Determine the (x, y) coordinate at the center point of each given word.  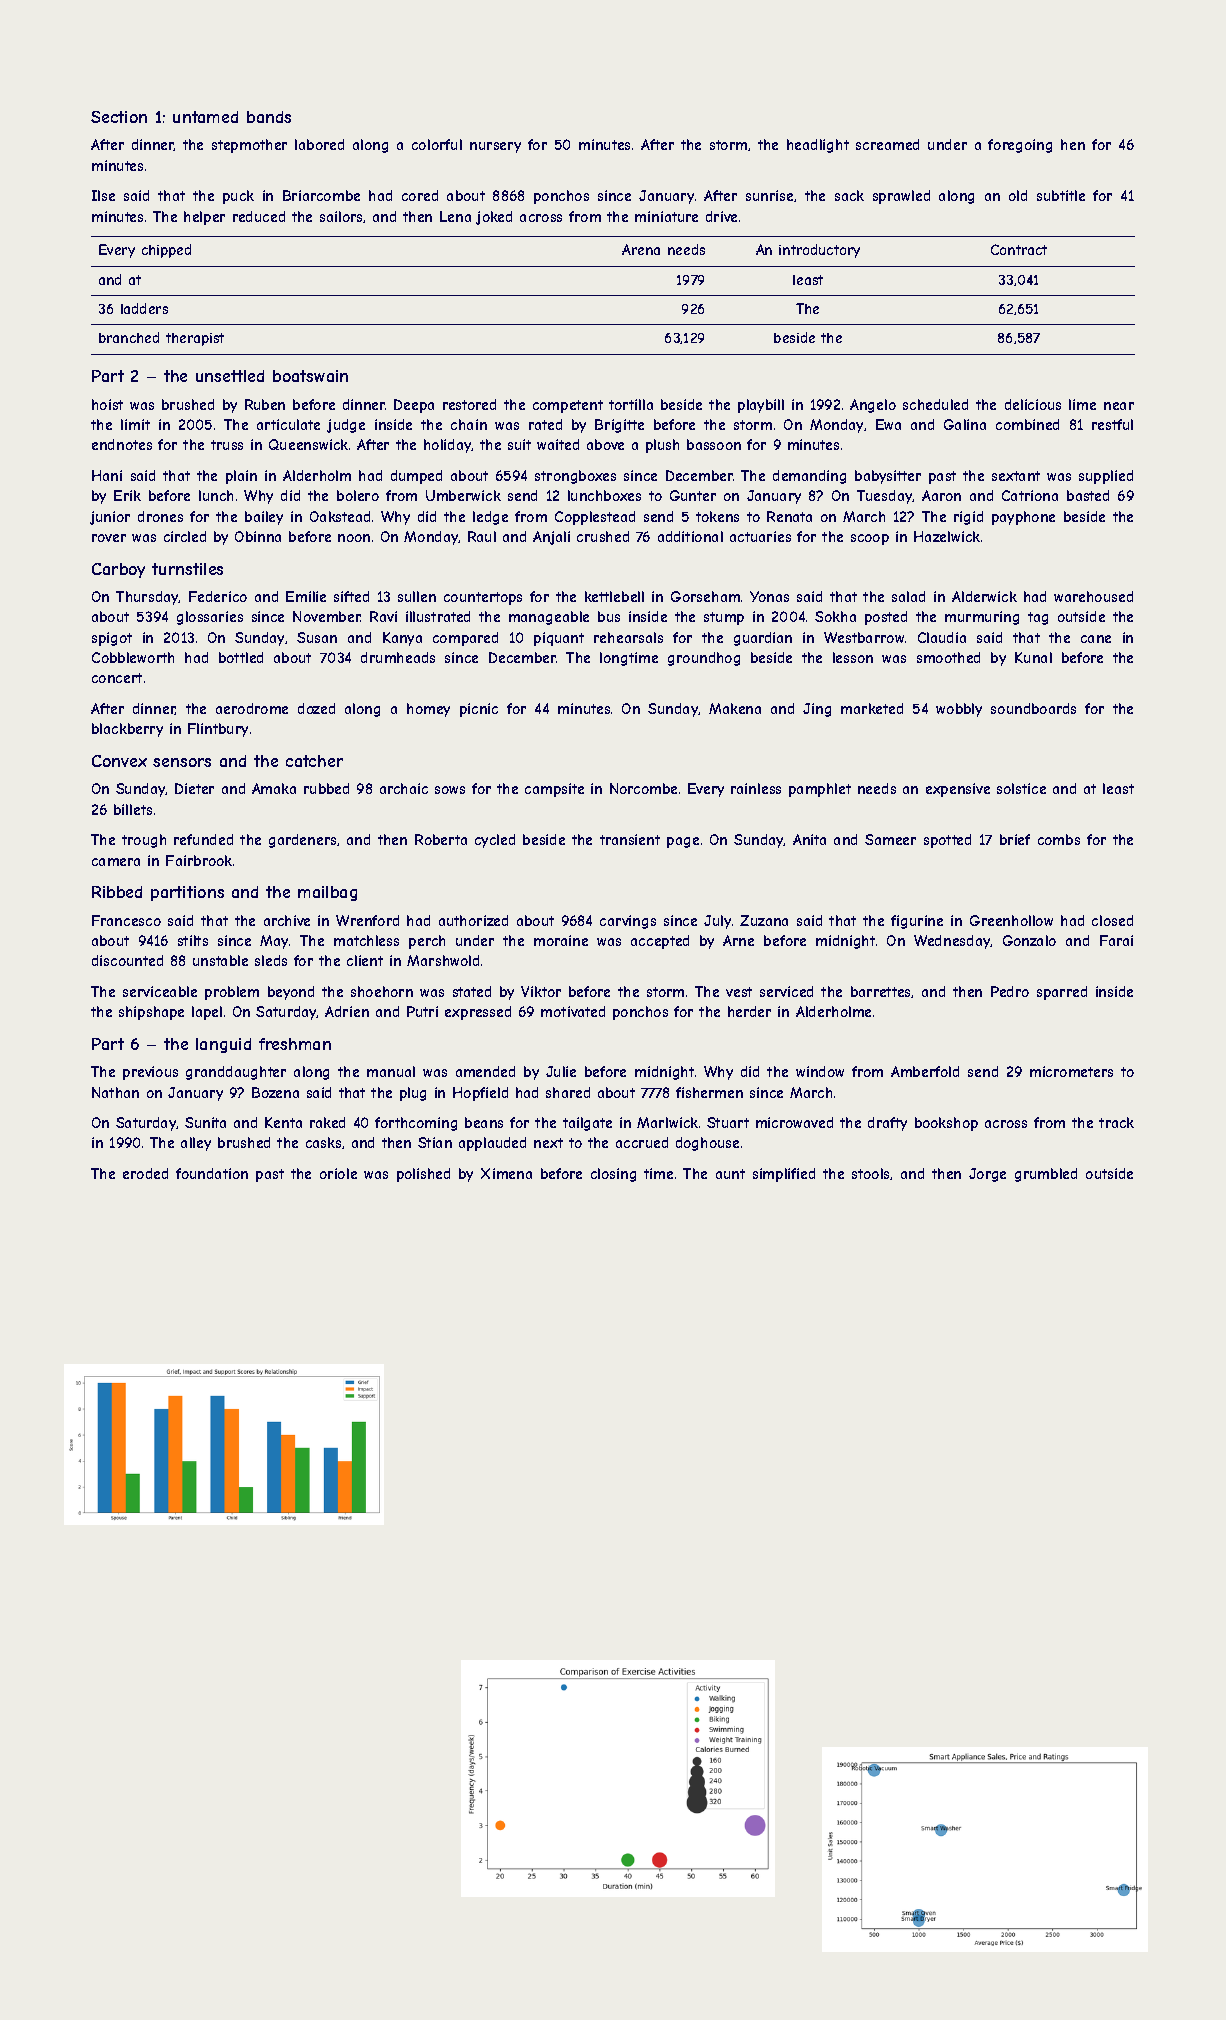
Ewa (888, 424)
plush (662, 446)
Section (119, 117)
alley (196, 1144)
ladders (144, 308)
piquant (559, 639)
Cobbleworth (133, 657)
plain (241, 477)
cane (1096, 639)
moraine (561, 940)
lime (1082, 404)
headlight (818, 146)
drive (721, 216)
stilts (193, 940)
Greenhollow (1011, 920)
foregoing (1020, 146)
